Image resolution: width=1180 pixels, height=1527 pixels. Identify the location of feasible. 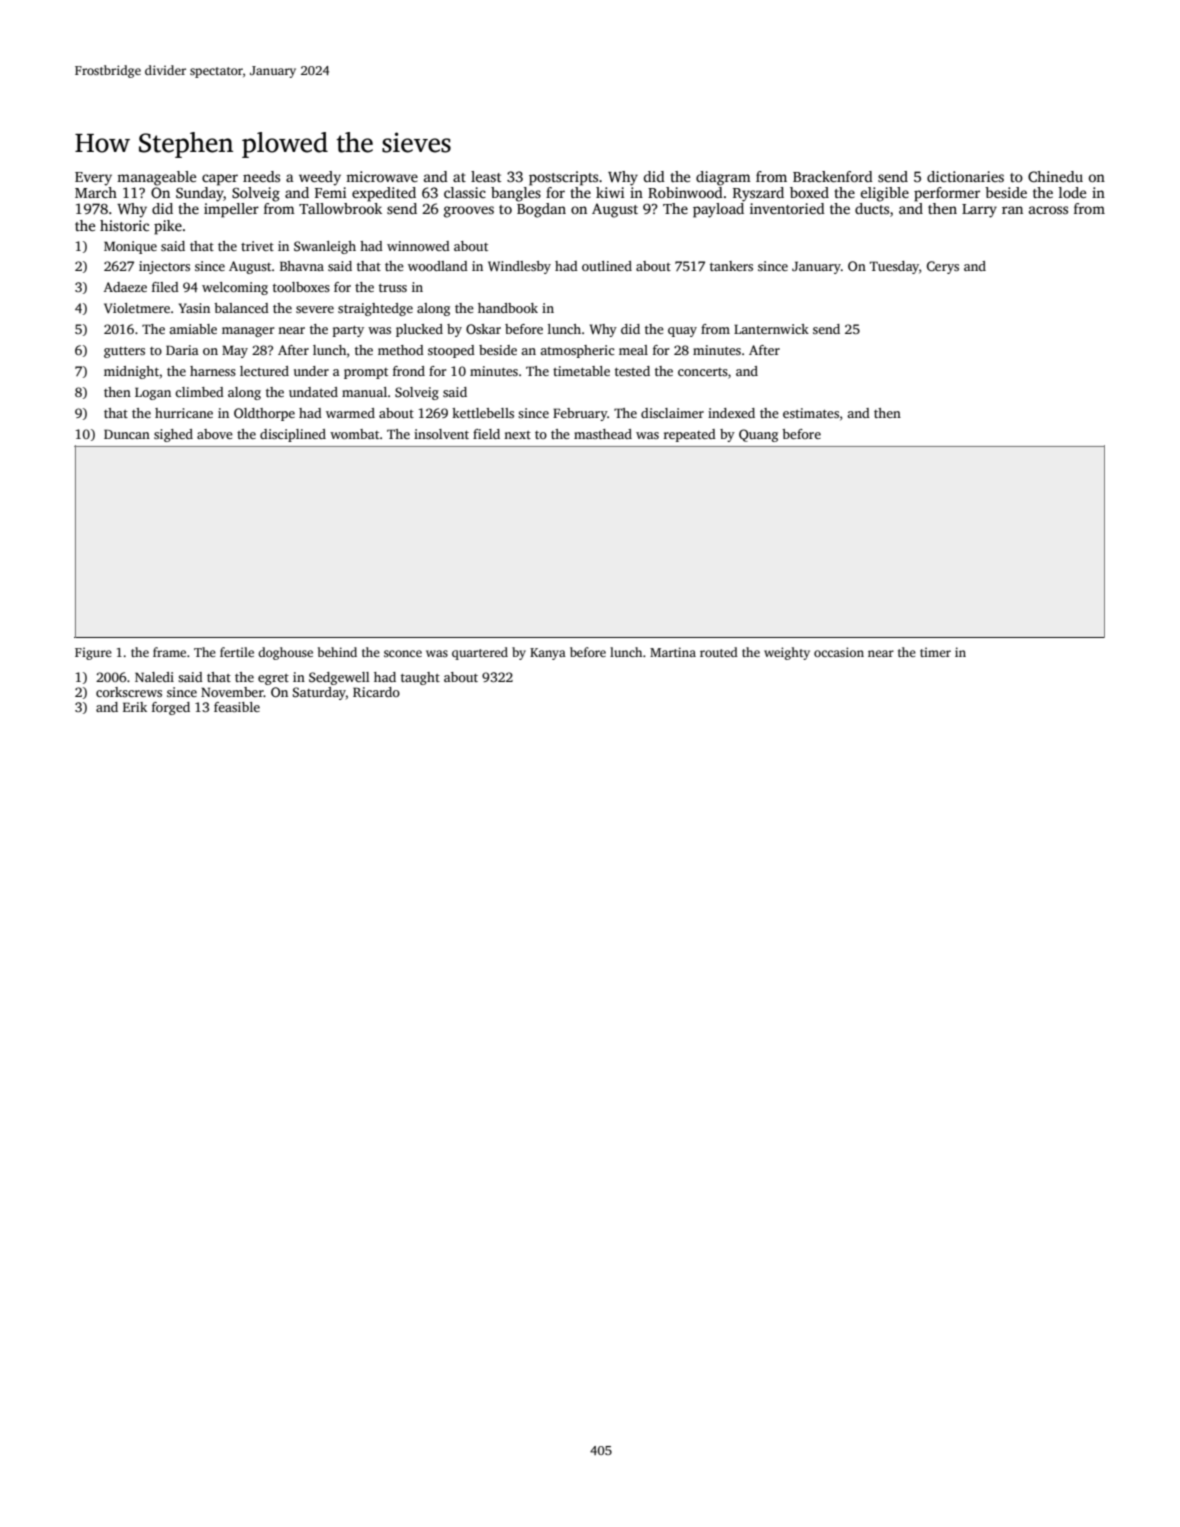
(237, 707).
